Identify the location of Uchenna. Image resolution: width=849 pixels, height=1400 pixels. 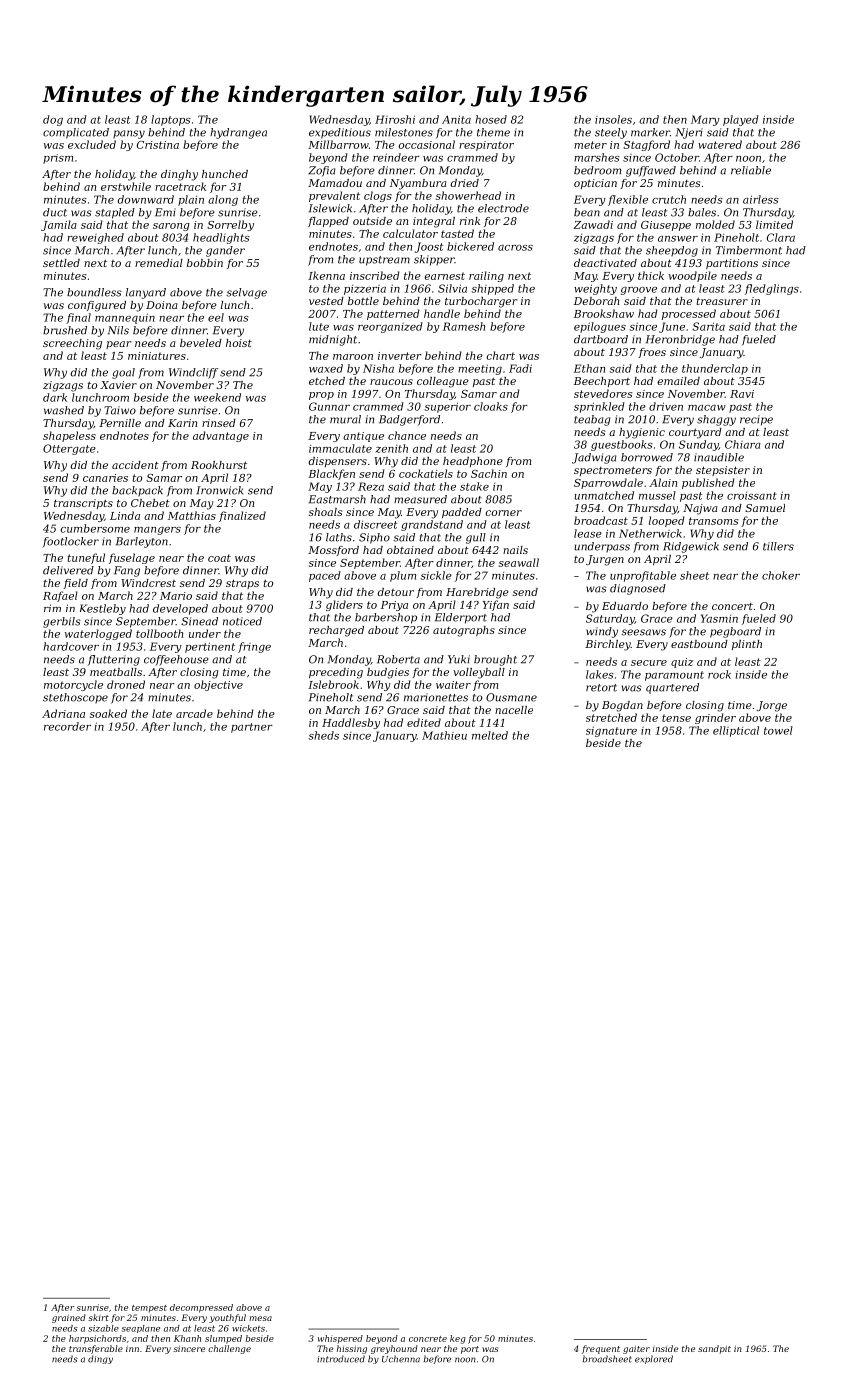
(401, 1359).
